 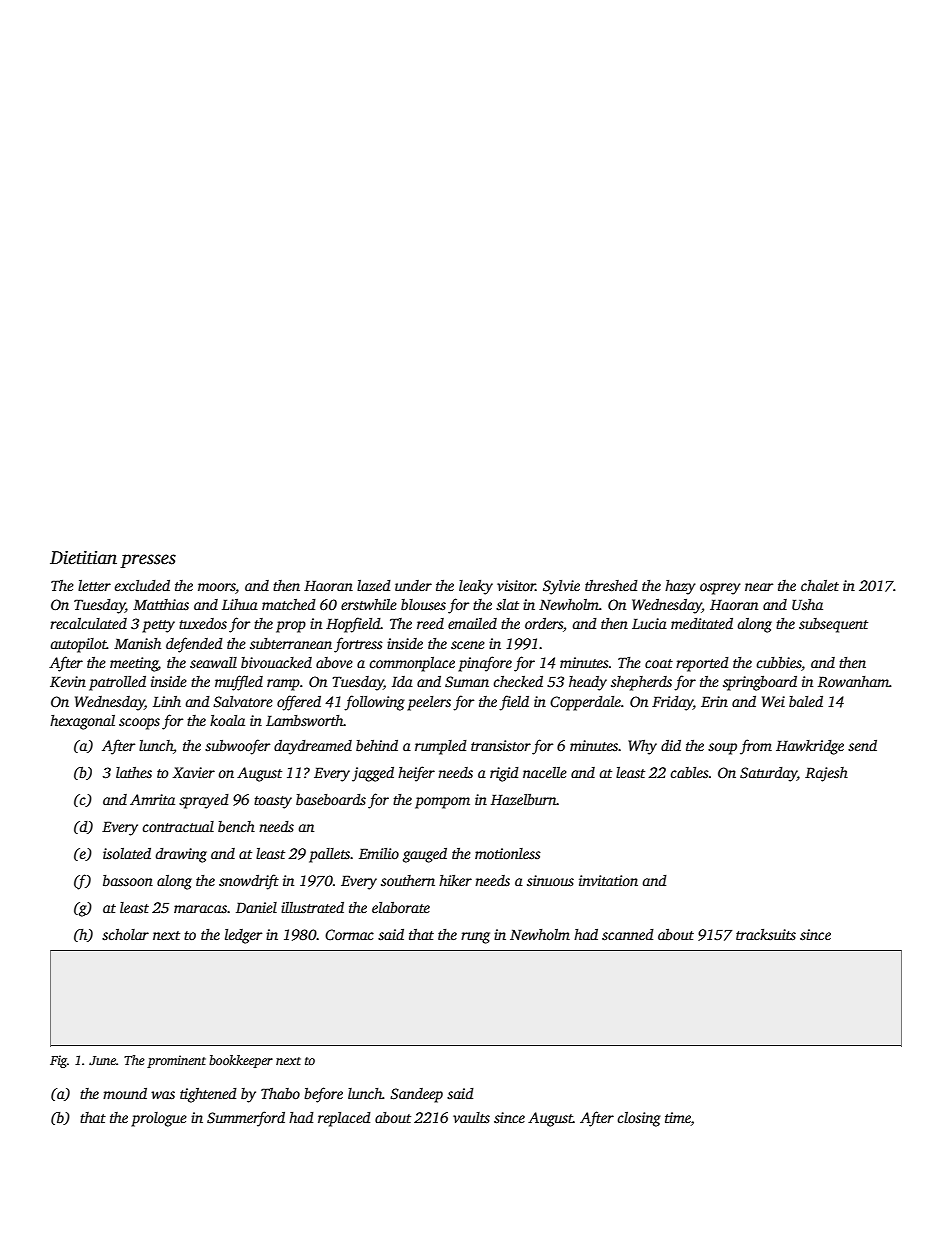 I want to click on Thabo, so click(x=280, y=1093).
